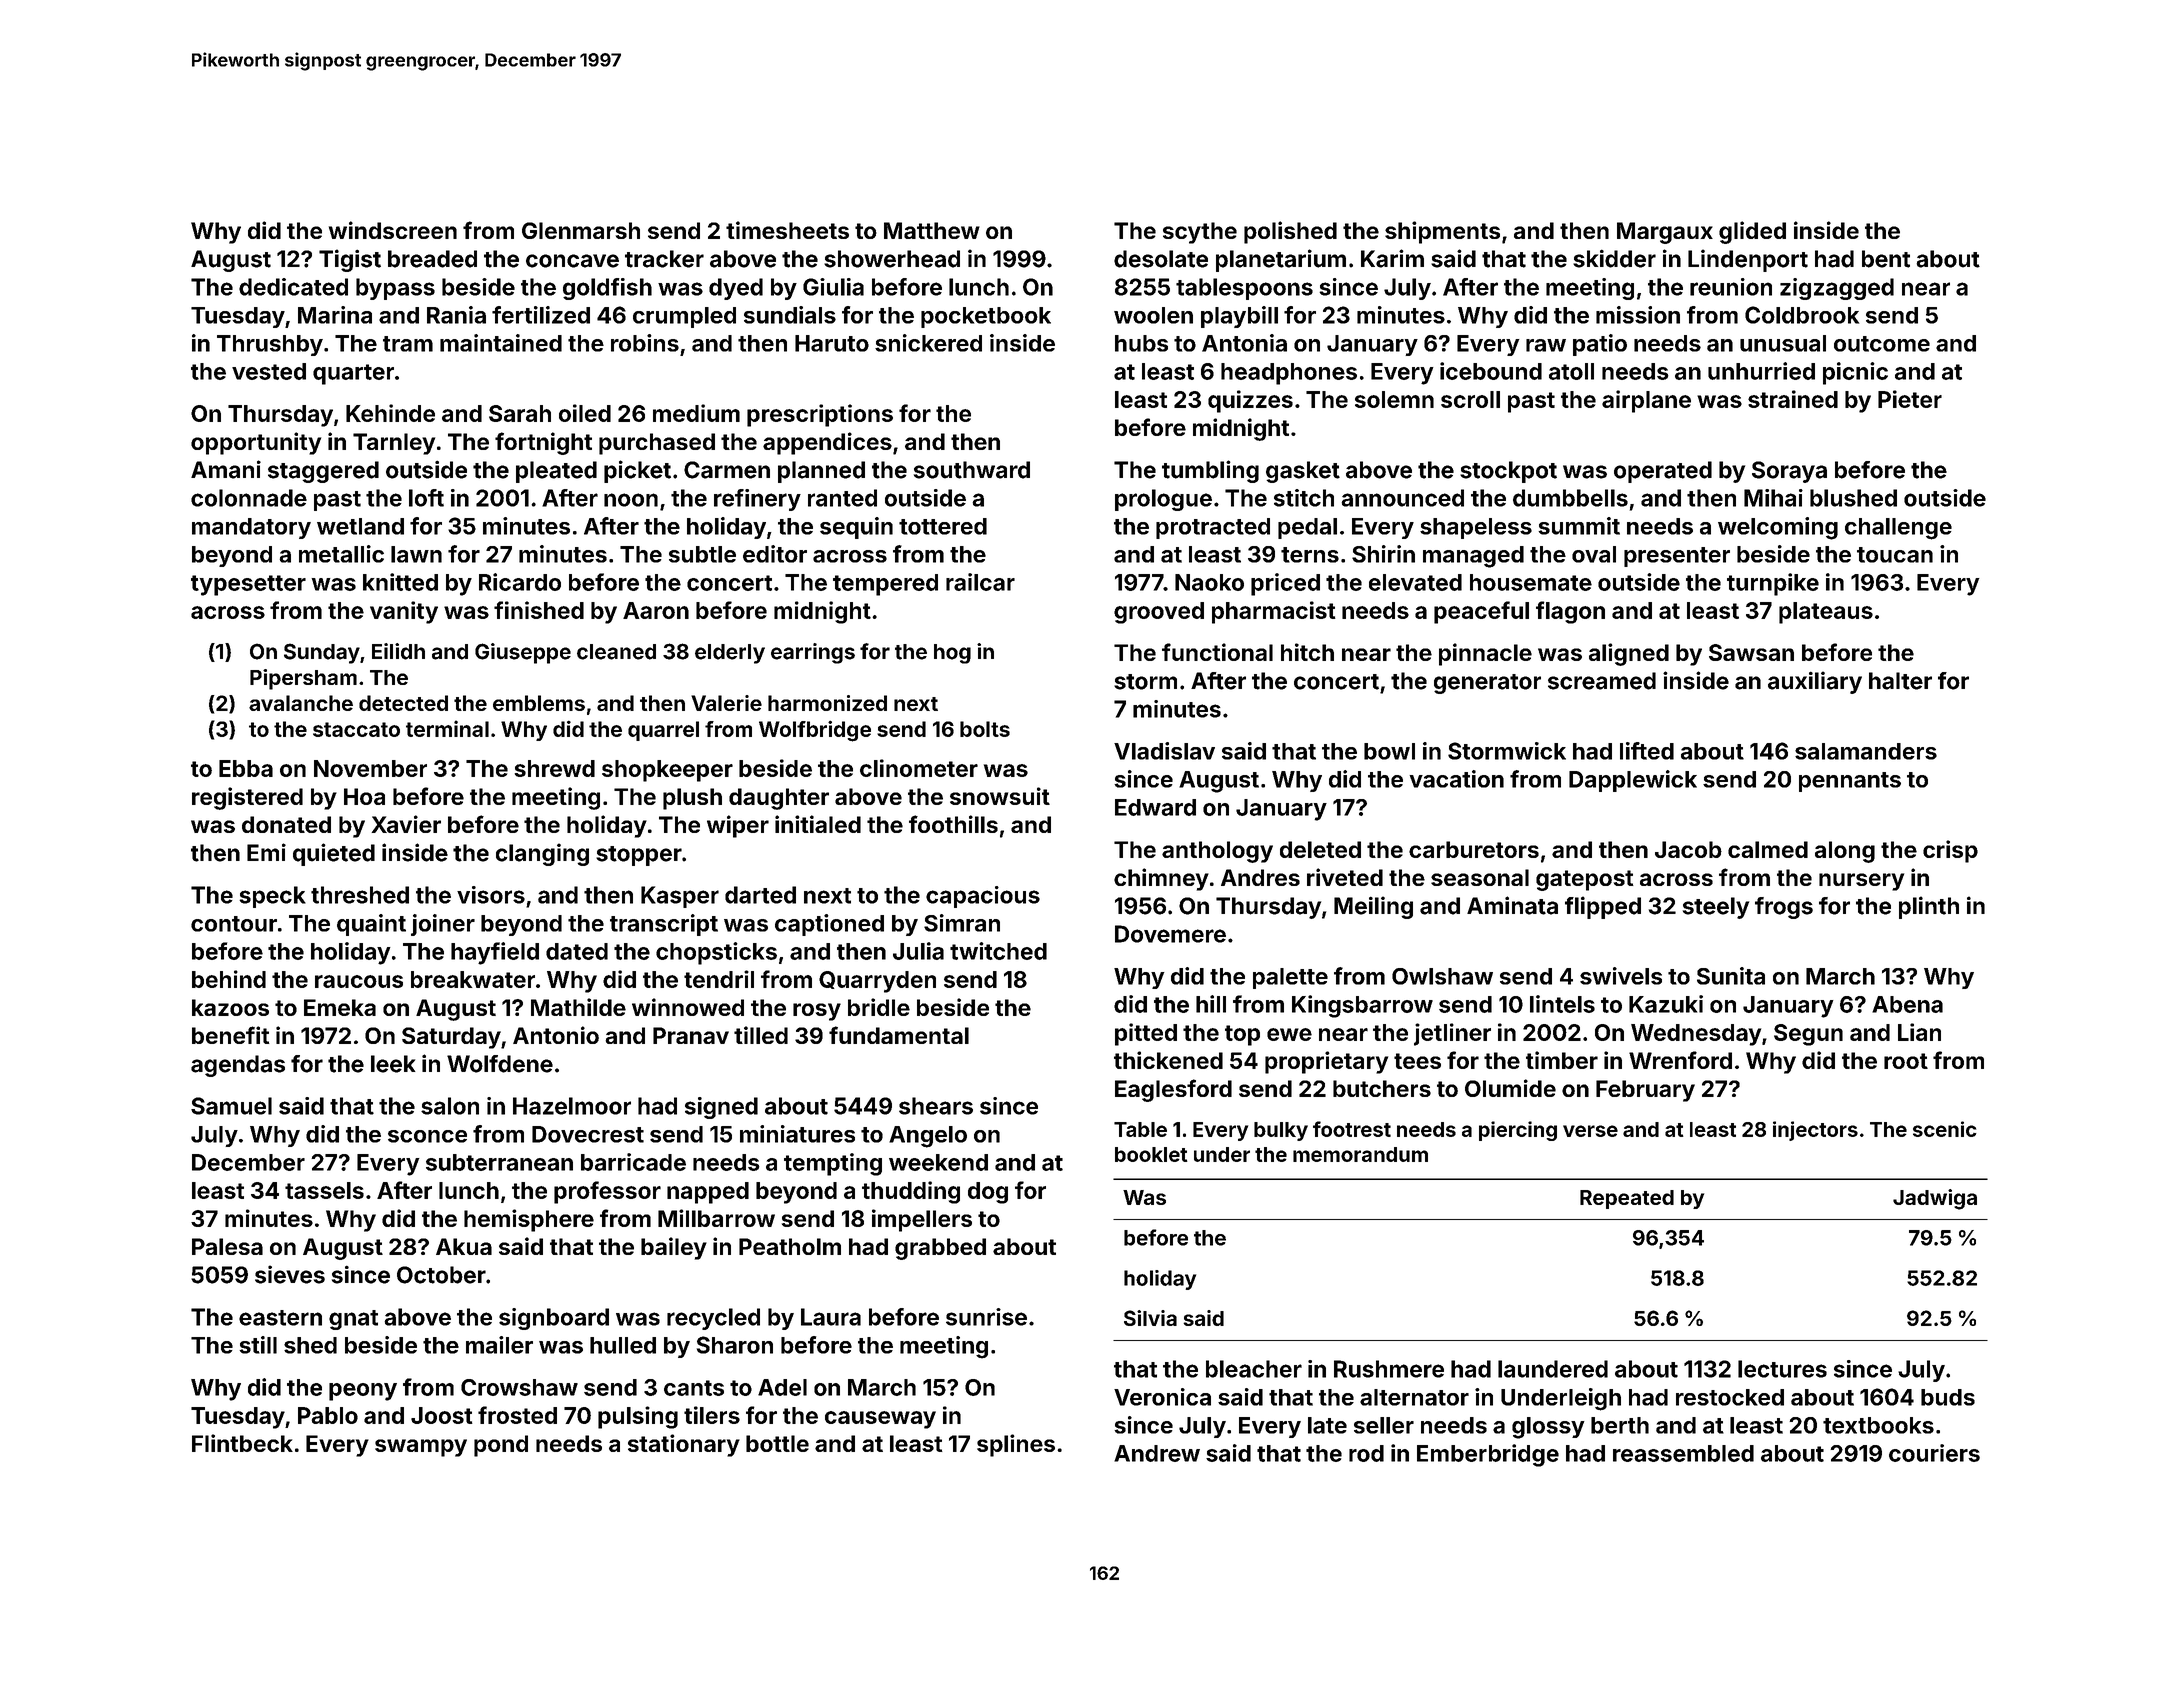 This screenshot has height=1683, width=2178. Describe the element at coordinates (1752, 232) in the screenshot. I see `glided` at that location.
